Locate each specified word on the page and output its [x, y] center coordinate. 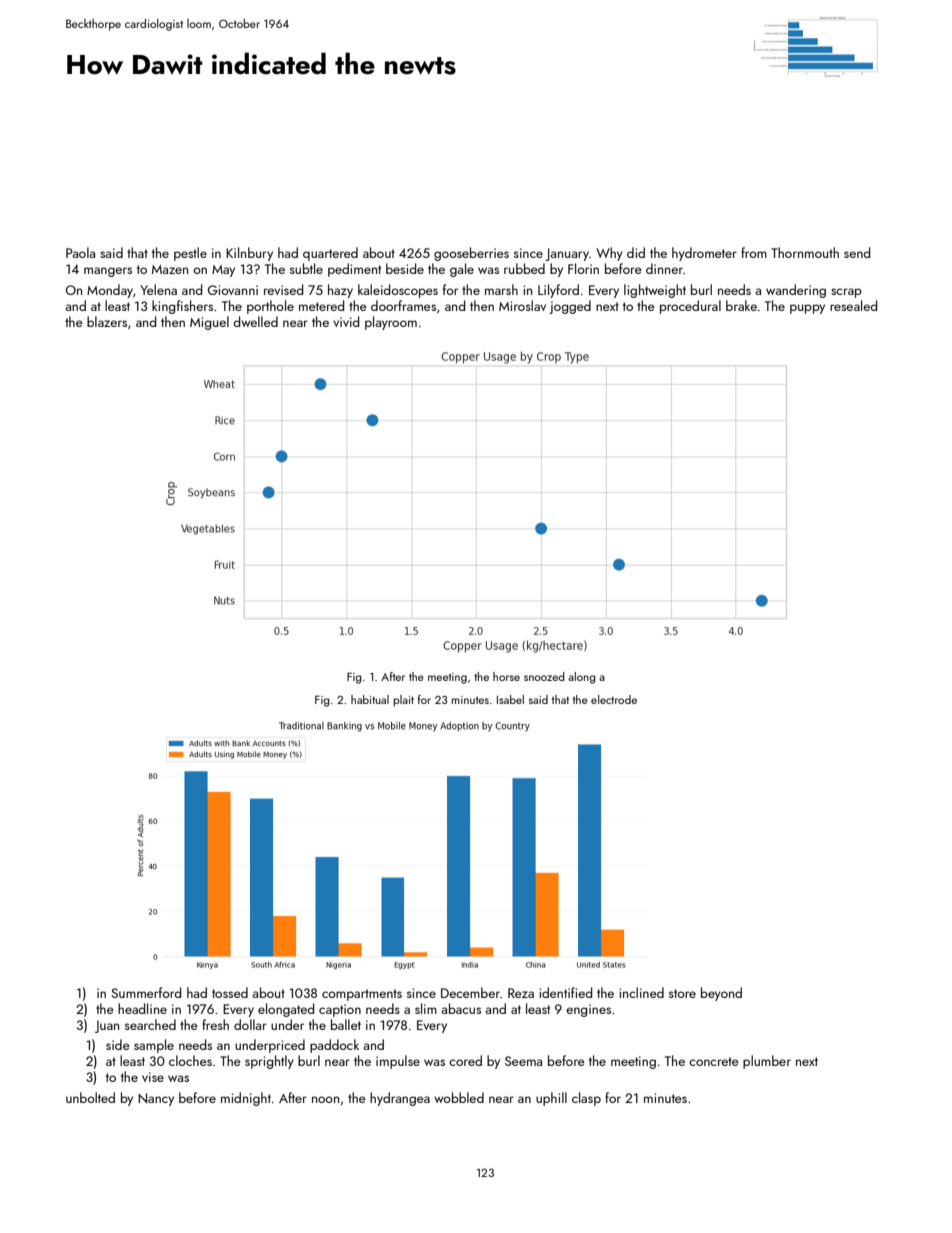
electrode [614, 699]
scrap [846, 293]
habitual [370, 699]
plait [403, 701]
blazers [107, 321]
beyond [721, 994]
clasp [586, 1099]
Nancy [156, 1099]
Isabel [510, 699]
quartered [330, 254]
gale [462, 270]
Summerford [146, 992]
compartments [362, 995]
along [582, 678]
